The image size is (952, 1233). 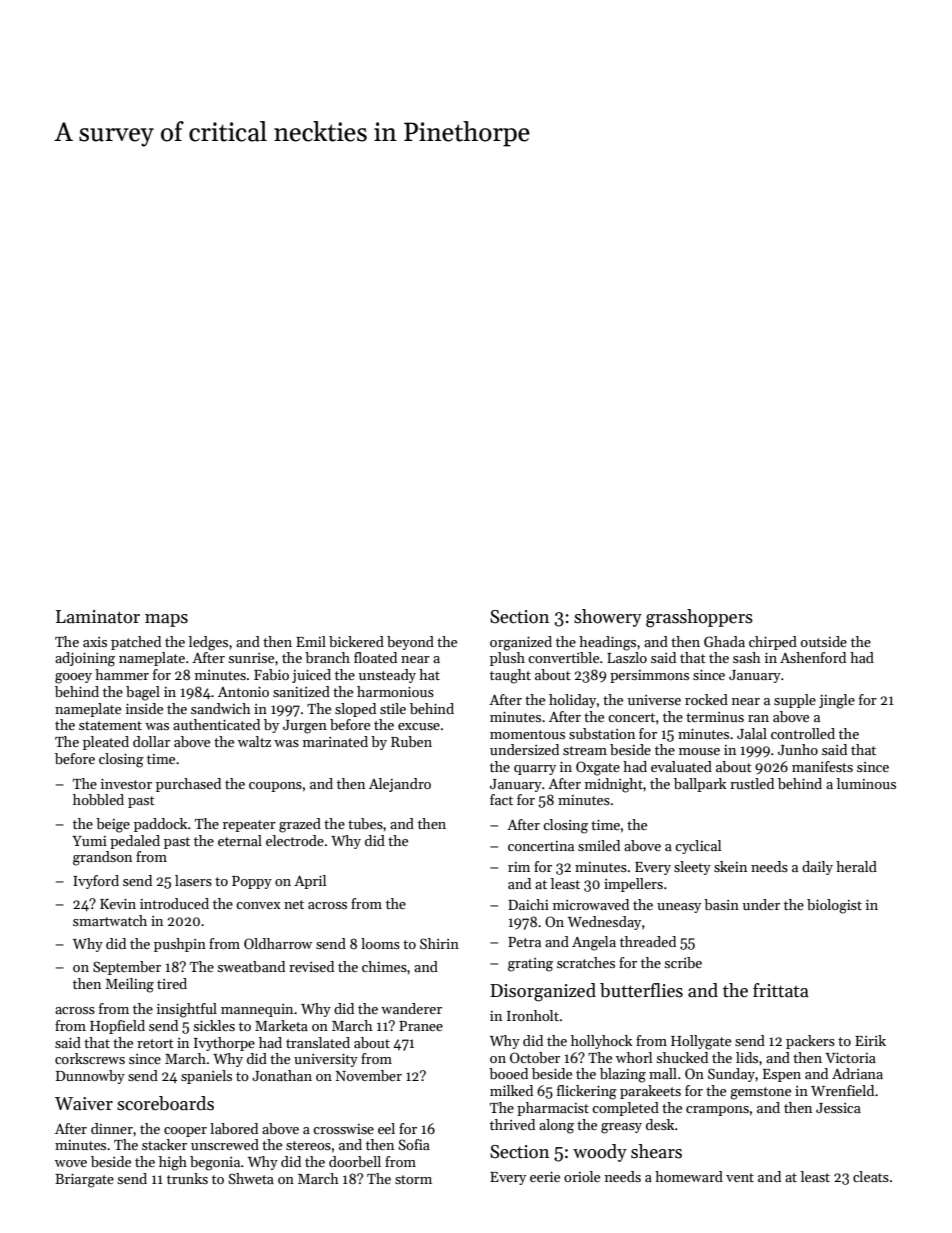 I want to click on inside, so click(x=144, y=708).
